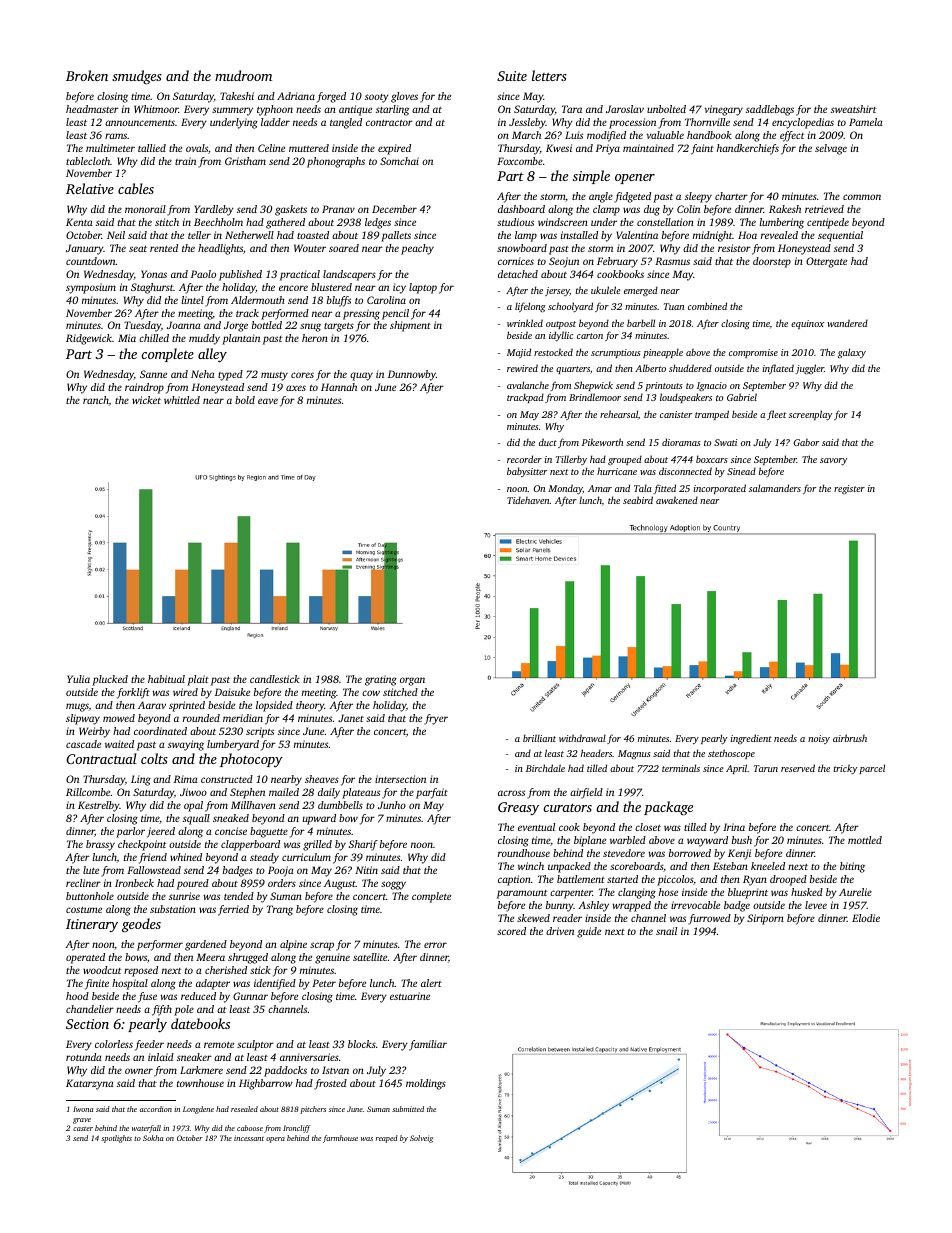 This screenshot has width=952, height=1233. I want to click on fryer, so click(436, 719).
